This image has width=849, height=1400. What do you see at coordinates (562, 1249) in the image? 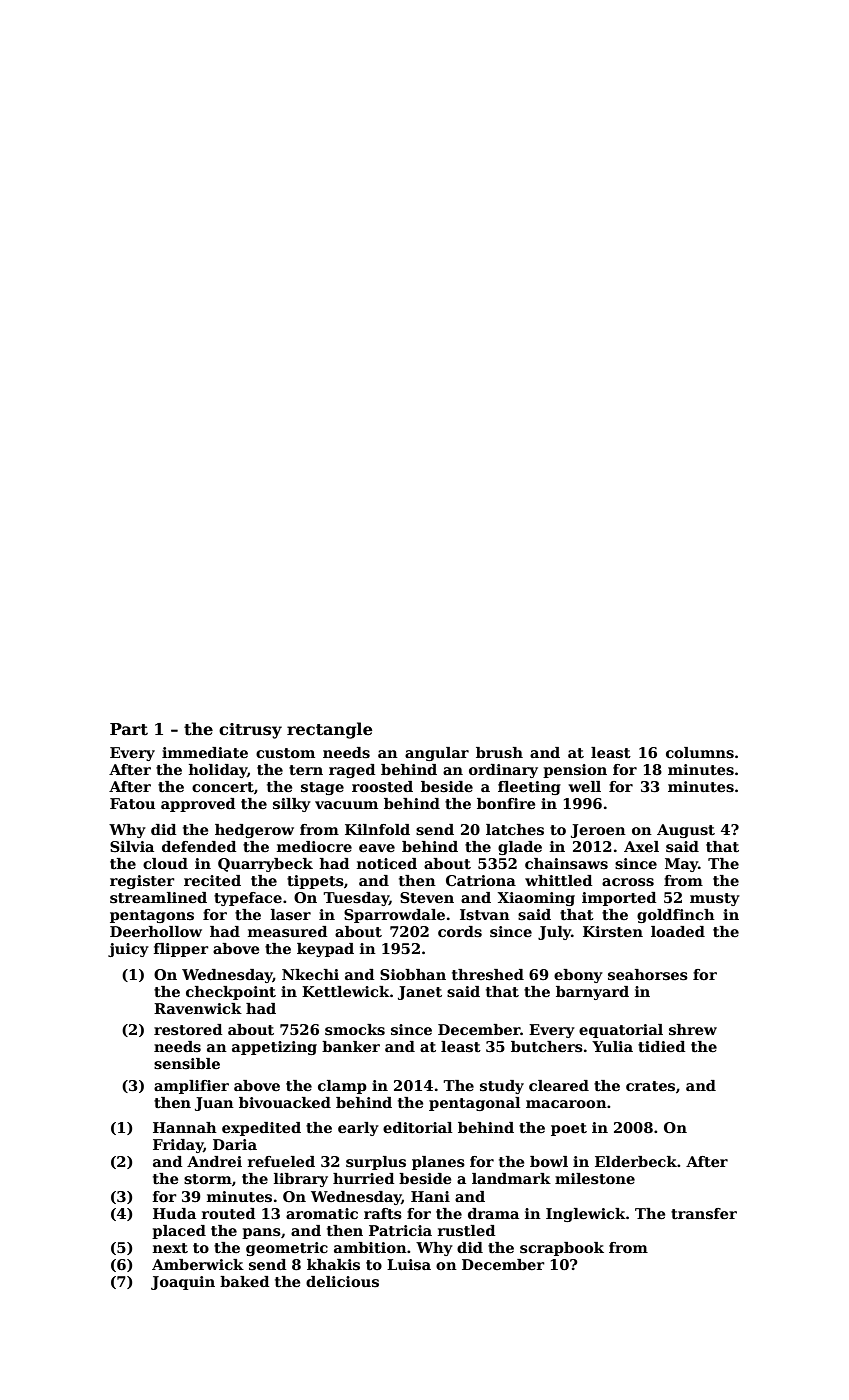
I see `scrapbook` at bounding box center [562, 1249].
